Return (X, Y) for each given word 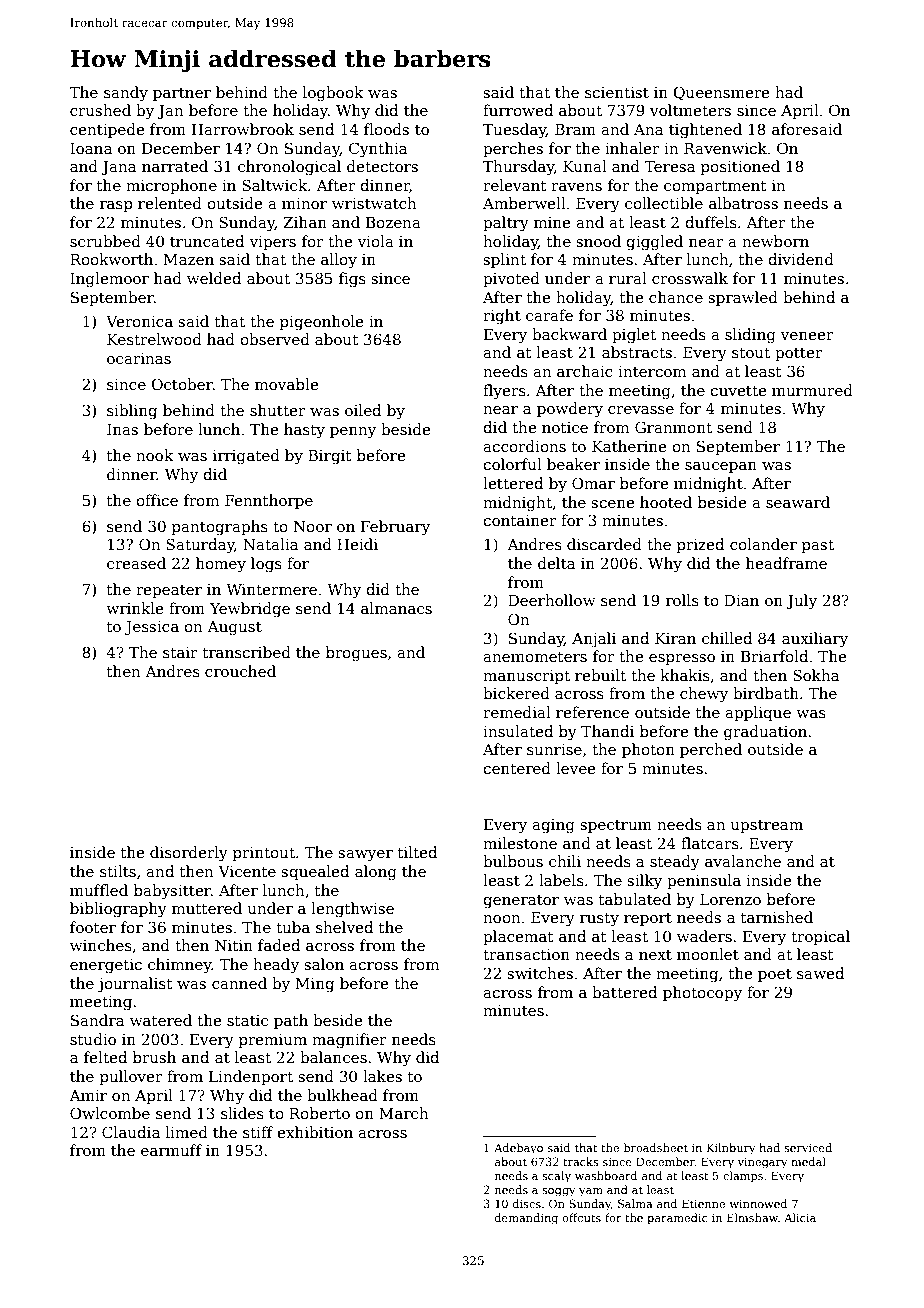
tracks (581, 1161)
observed (275, 339)
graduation (765, 733)
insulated (518, 731)
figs (352, 280)
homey (221, 565)
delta (556, 563)
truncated (207, 241)
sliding (750, 336)
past (818, 546)
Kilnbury (731, 1149)
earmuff (171, 1150)
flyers (504, 392)
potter (799, 354)
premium (273, 1041)
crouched (240, 671)
